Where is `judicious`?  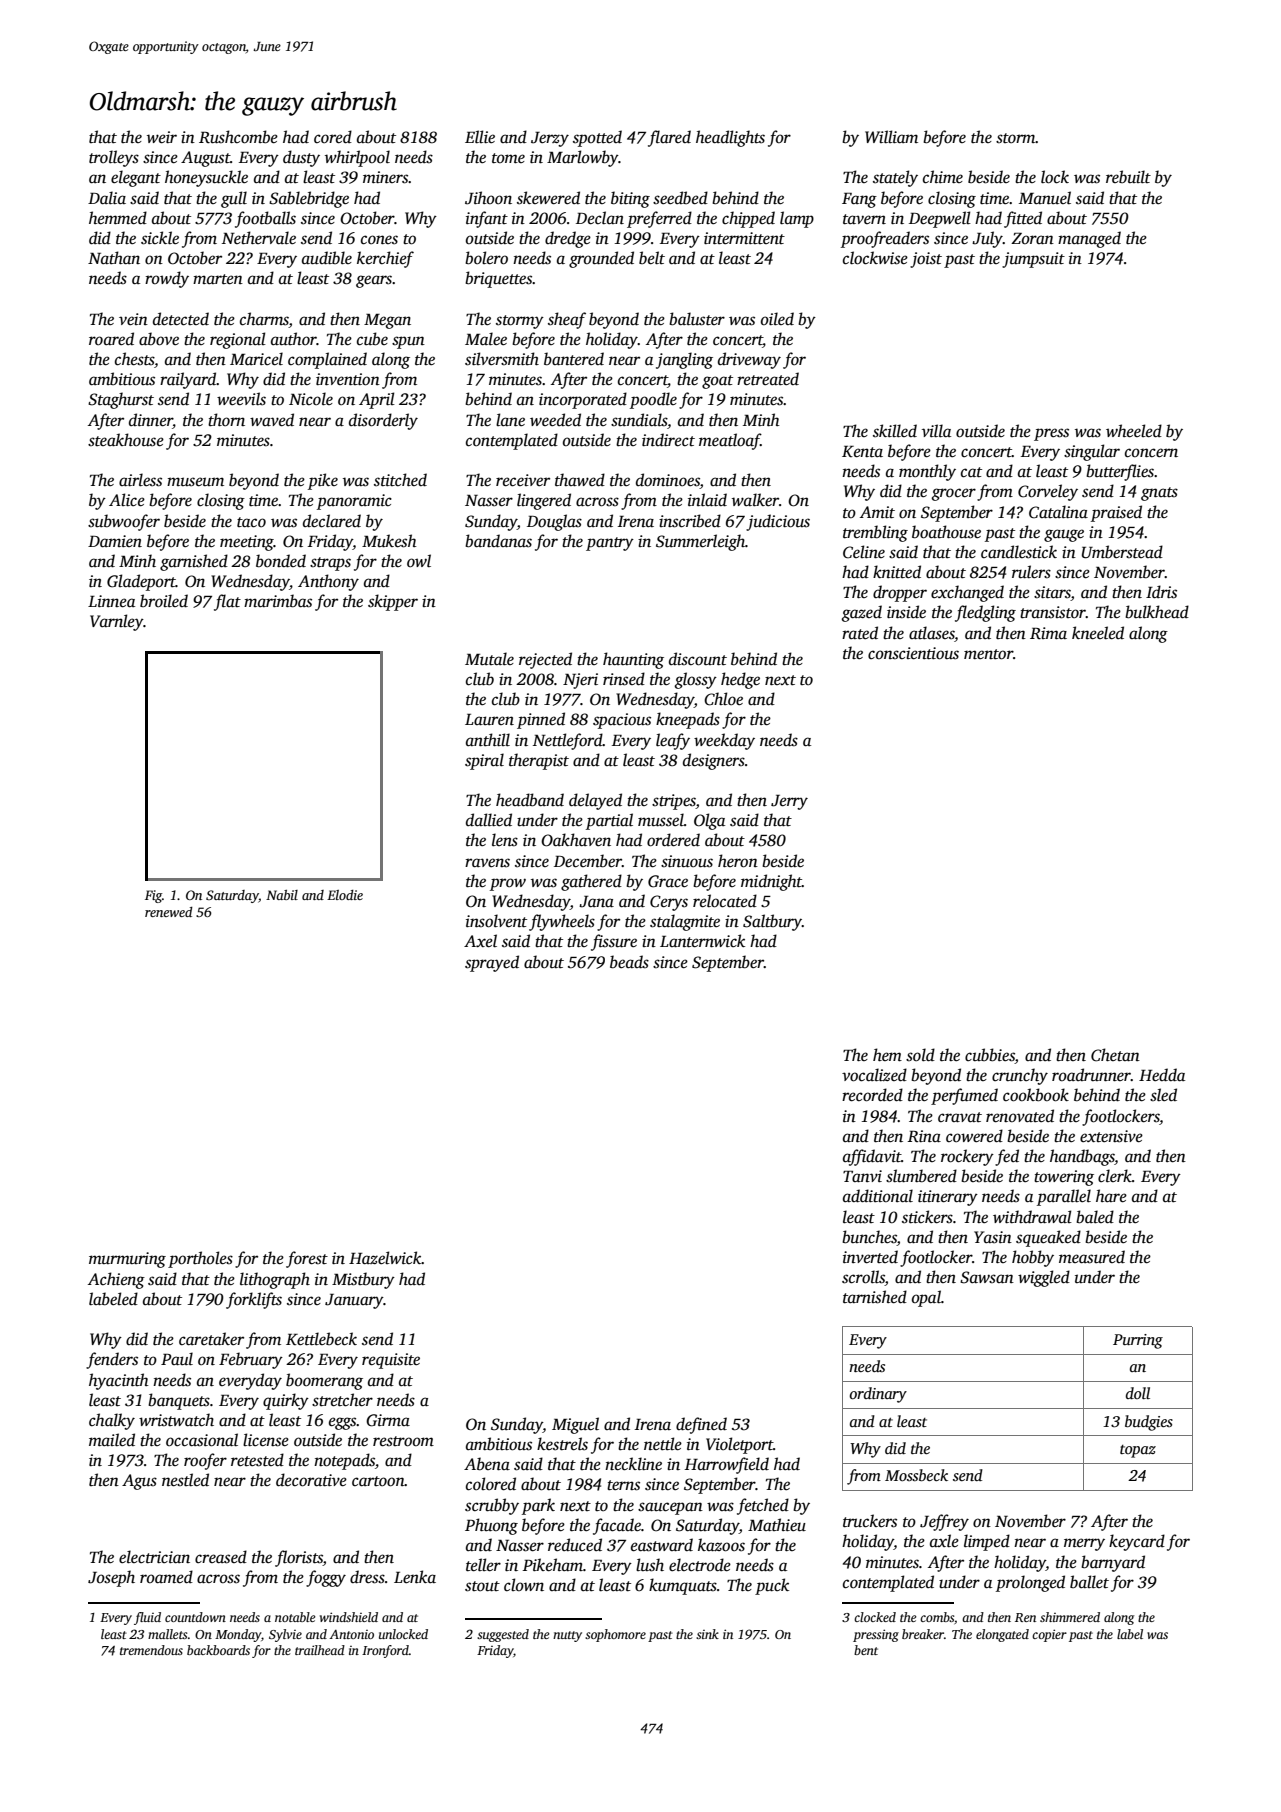
judicious is located at coordinates (778, 522).
